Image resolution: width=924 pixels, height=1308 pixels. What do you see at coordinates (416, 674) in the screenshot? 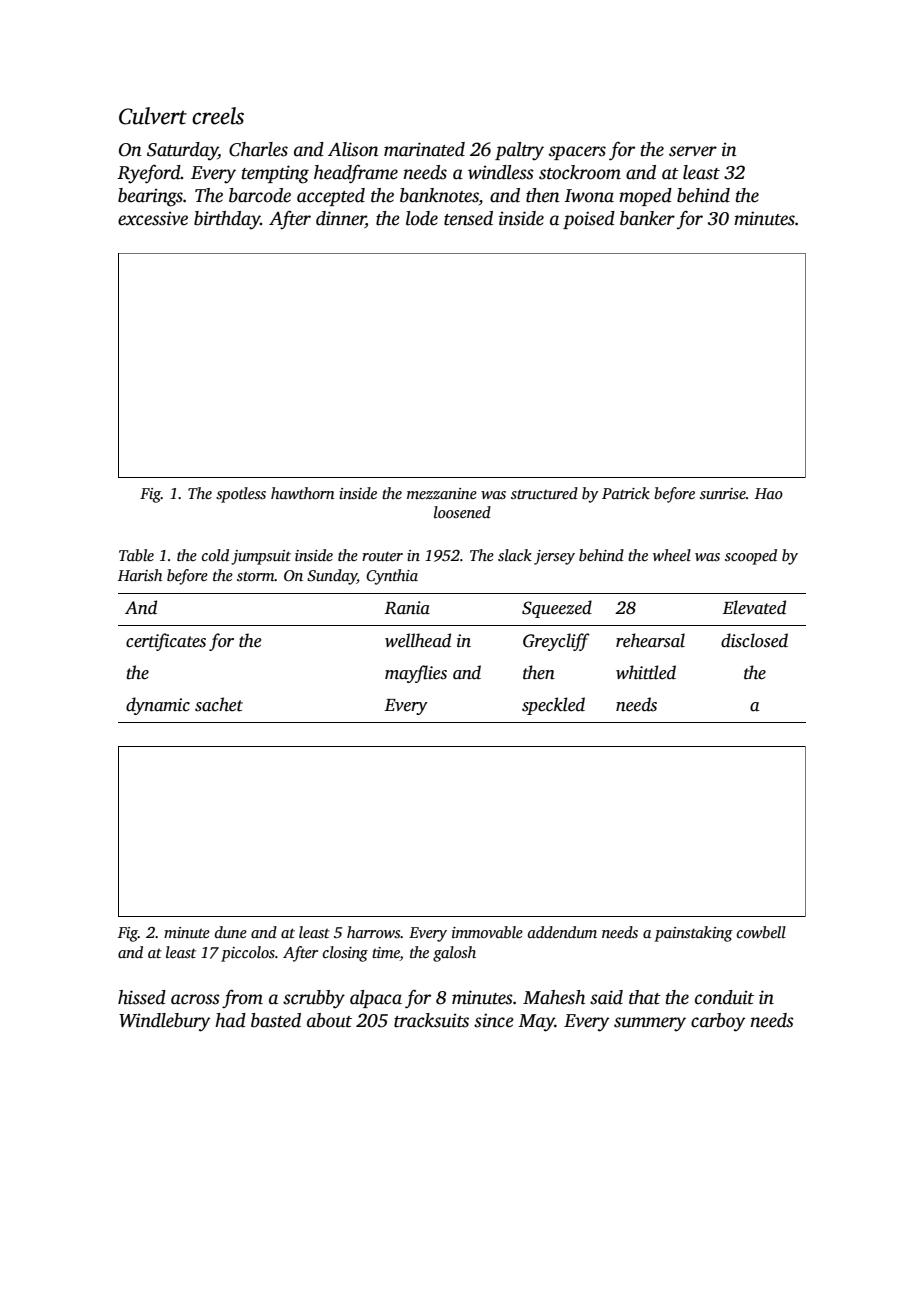
I see `mayflies` at bounding box center [416, 674].
